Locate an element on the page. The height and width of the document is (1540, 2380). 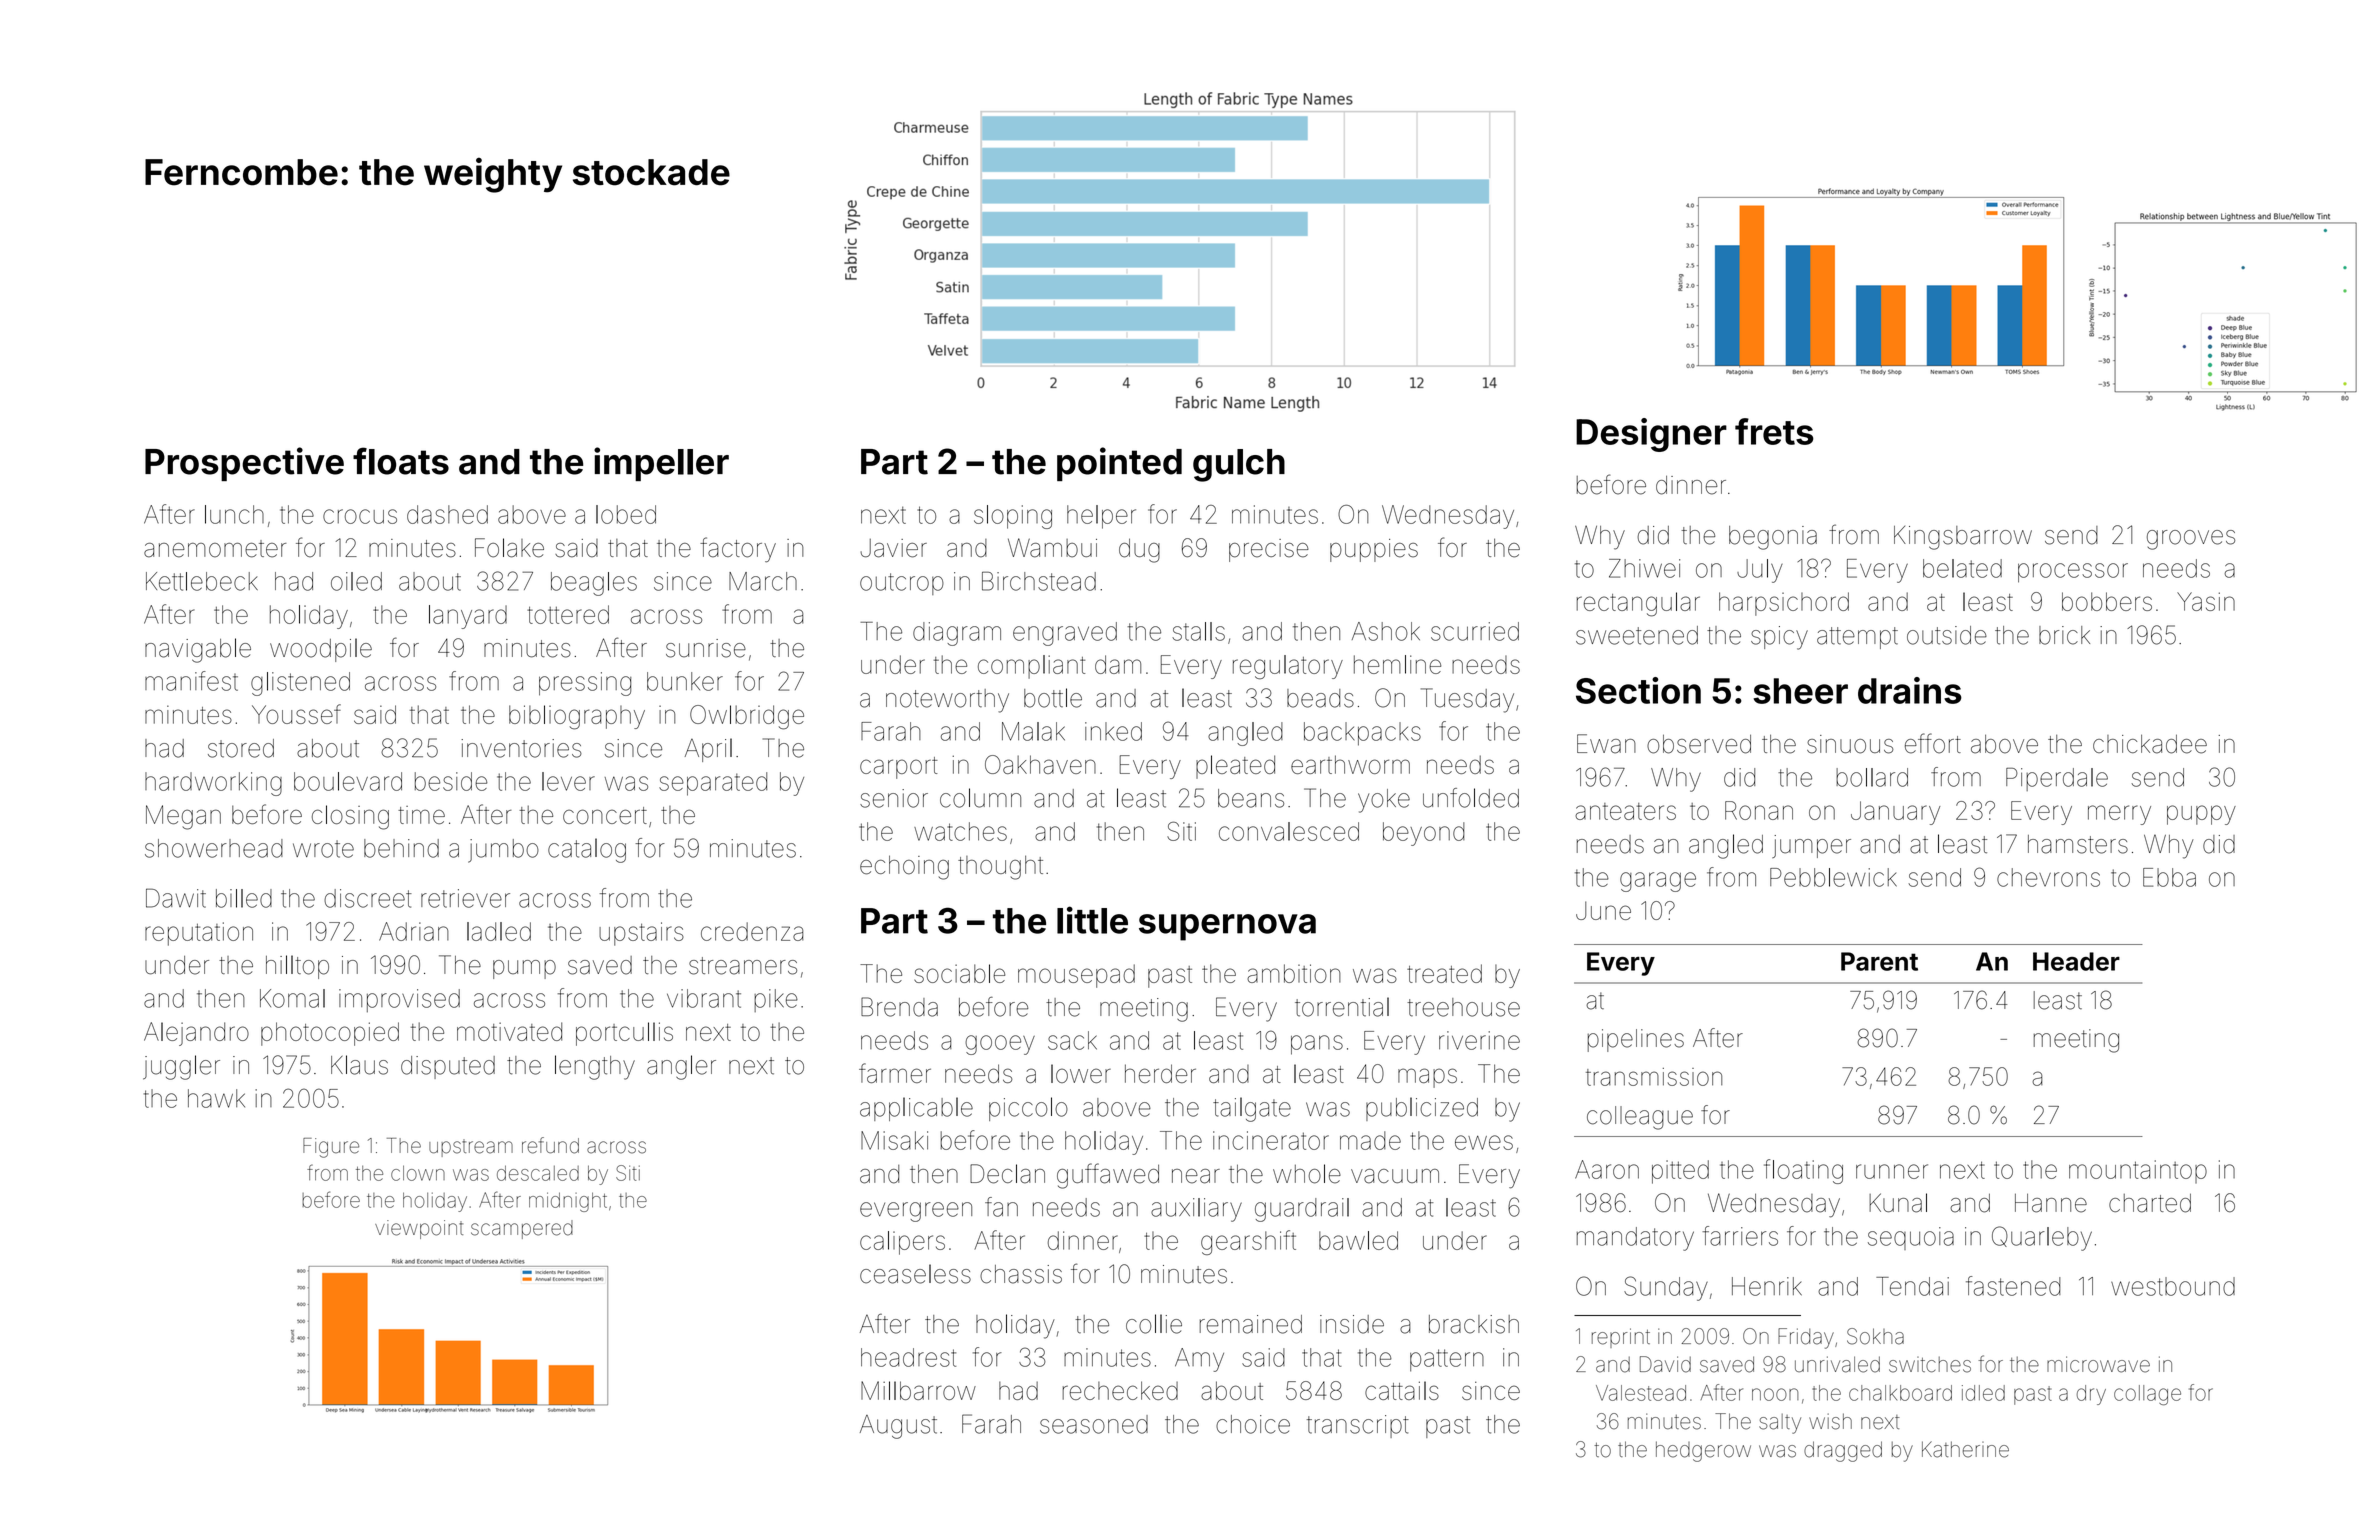
Hanne is located at coordinates (2051, 1203).
